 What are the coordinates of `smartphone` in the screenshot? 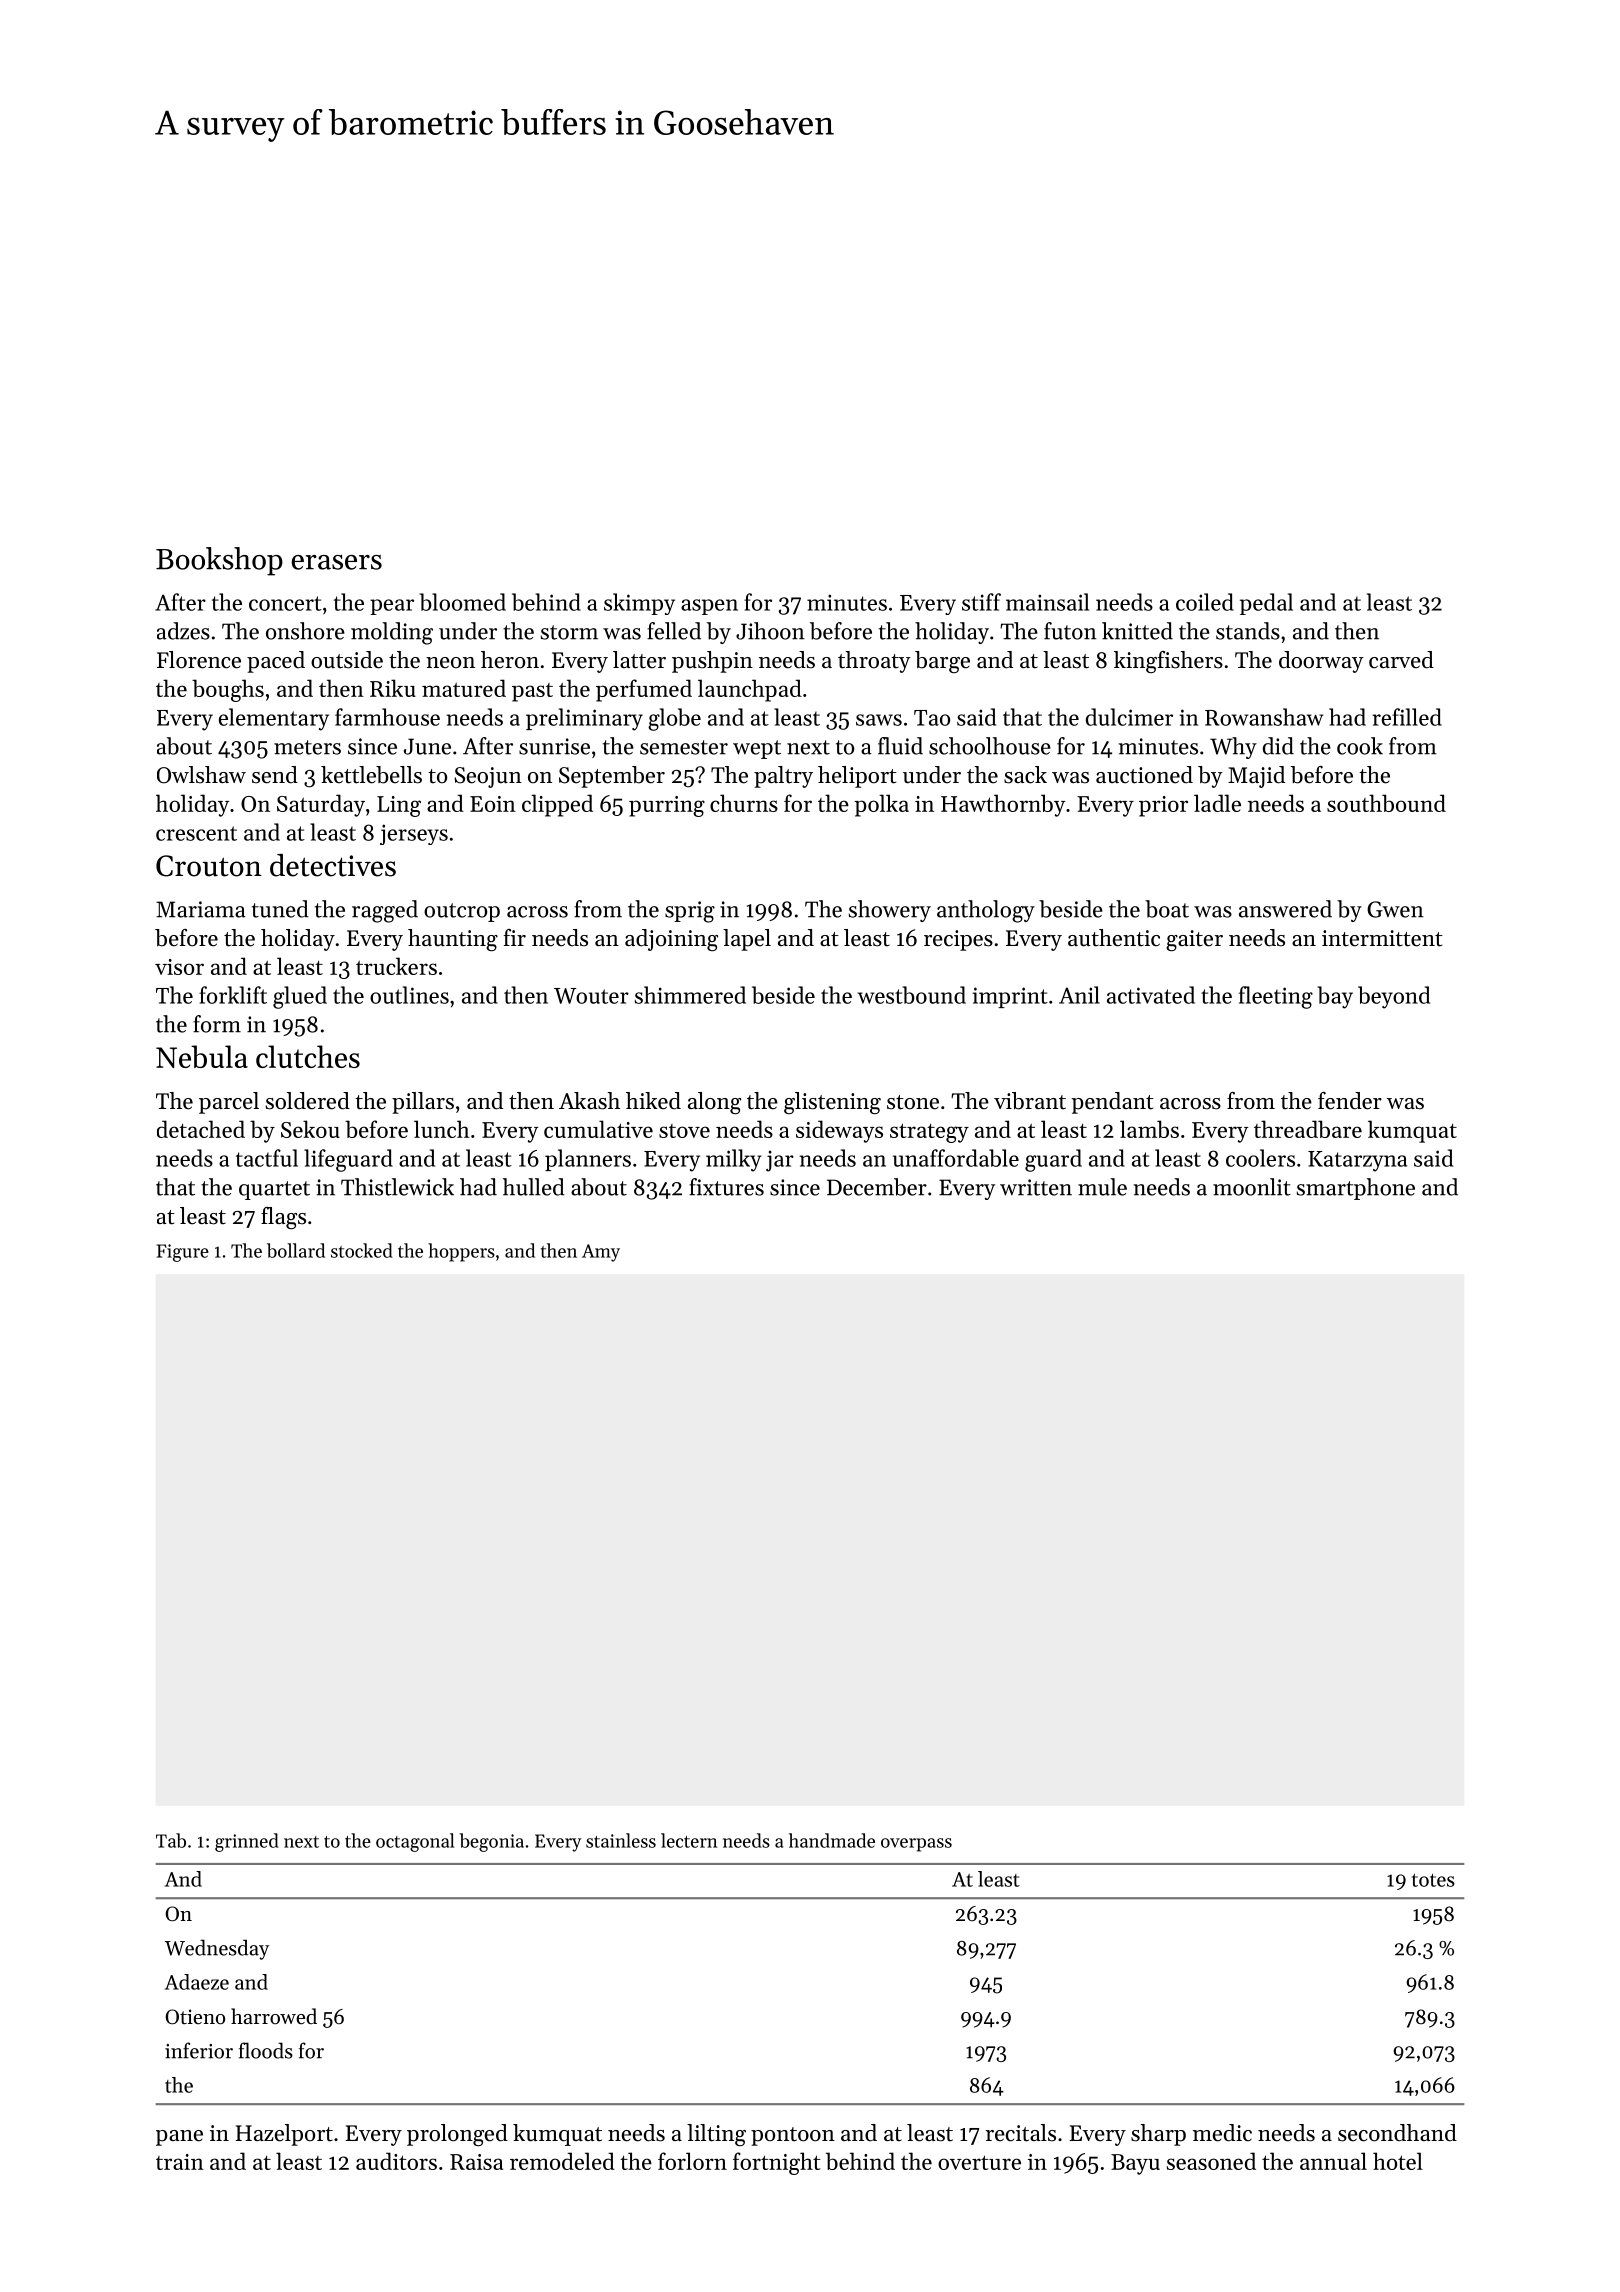 It's located at (1356, 1189).
